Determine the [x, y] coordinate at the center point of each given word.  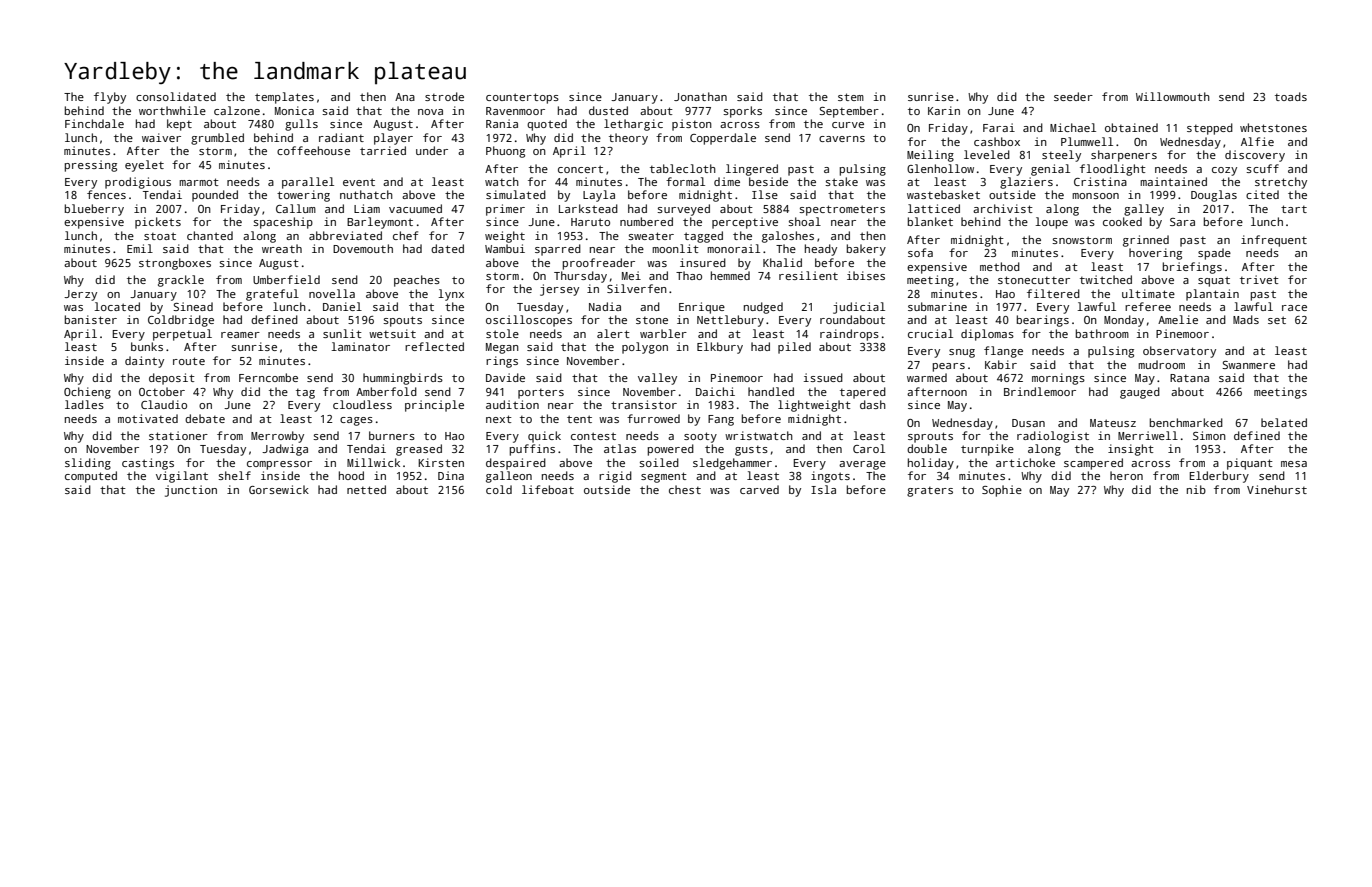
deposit [172, 379]
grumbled [217, 139]
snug [962, 353]
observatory [1179, 352]
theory [628, 139]
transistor [644, 404]
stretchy [1281, 183]
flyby [110, 98]
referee [1148, 306]
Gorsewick [279, 489]
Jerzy [80, 295]
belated [1284, 422]
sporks [742, 112]
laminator [360, 346]
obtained [1131, 127]
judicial [859, 308]
